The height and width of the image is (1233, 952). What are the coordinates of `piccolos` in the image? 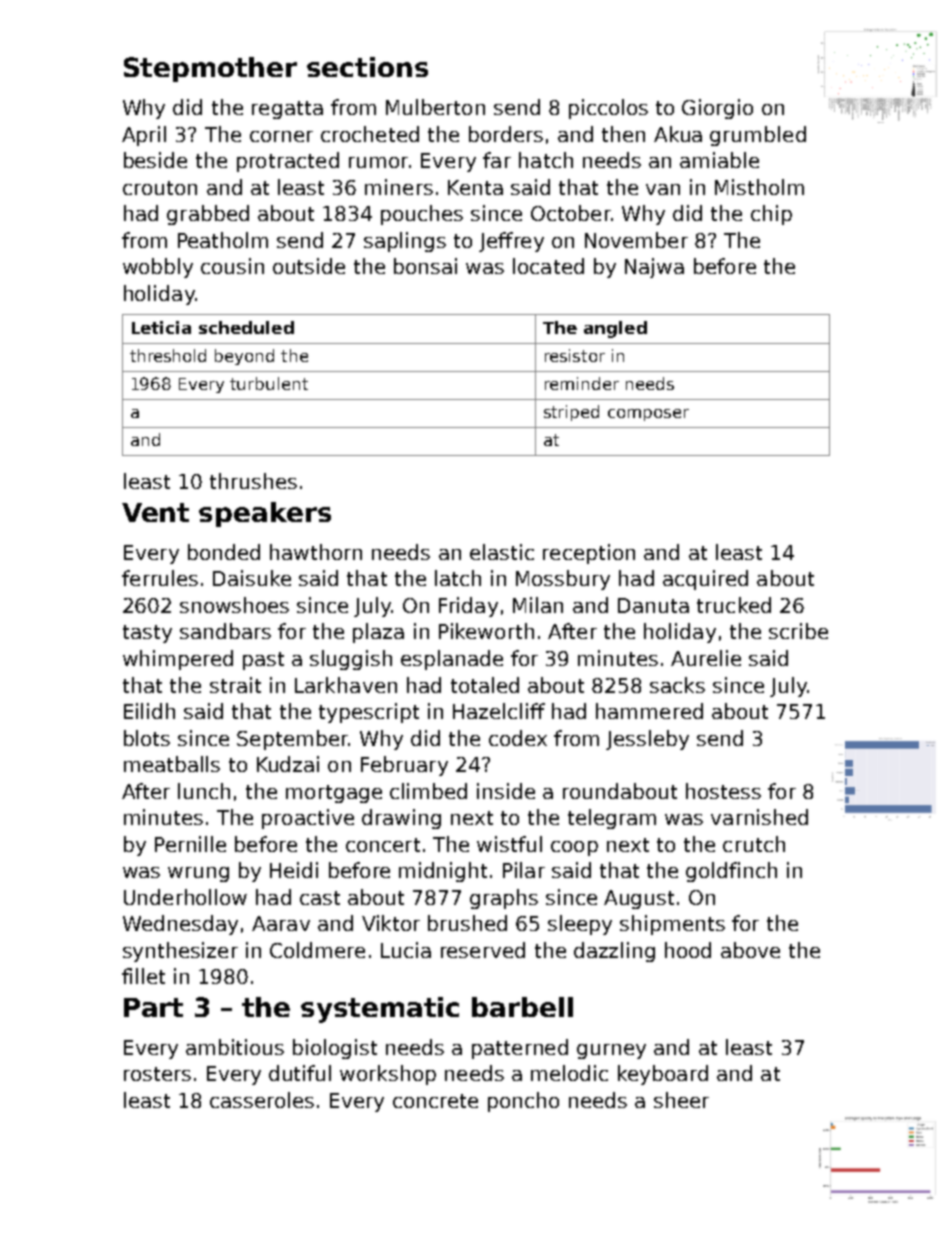 It's located at (608, 109).
